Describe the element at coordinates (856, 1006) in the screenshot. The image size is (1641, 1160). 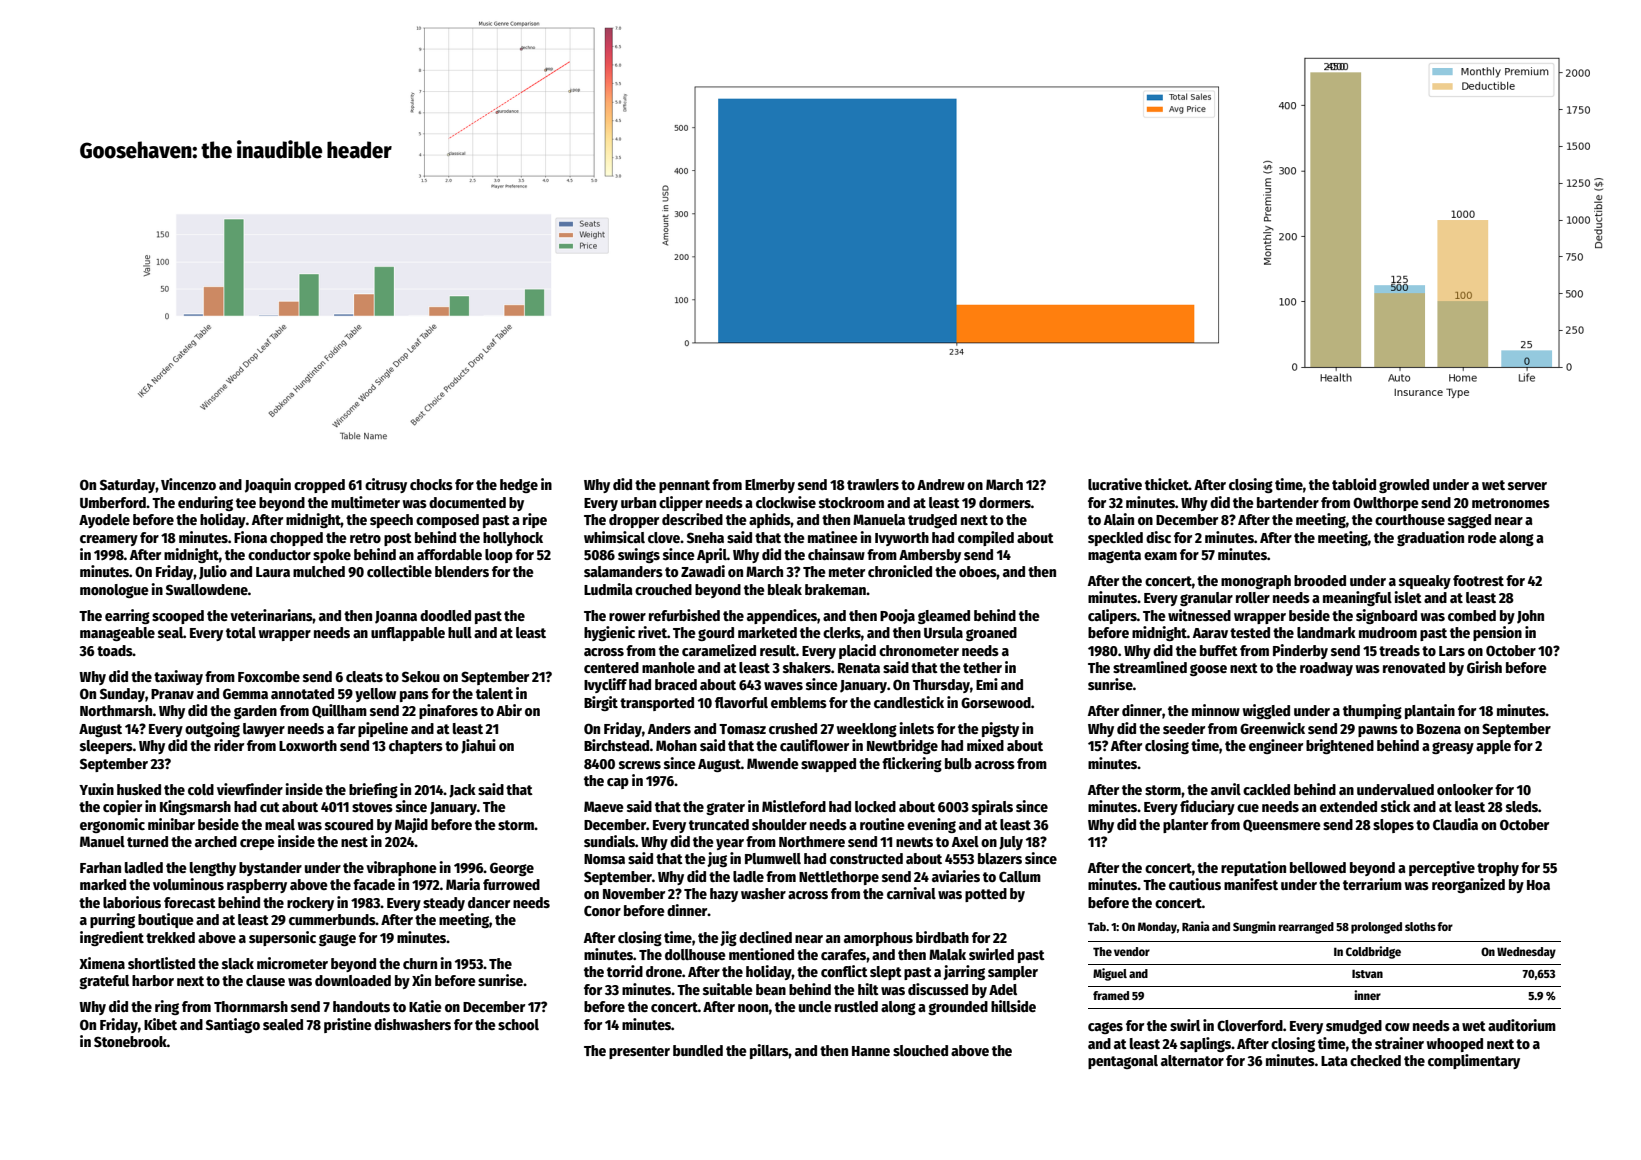
I see `rustled` at that location.
